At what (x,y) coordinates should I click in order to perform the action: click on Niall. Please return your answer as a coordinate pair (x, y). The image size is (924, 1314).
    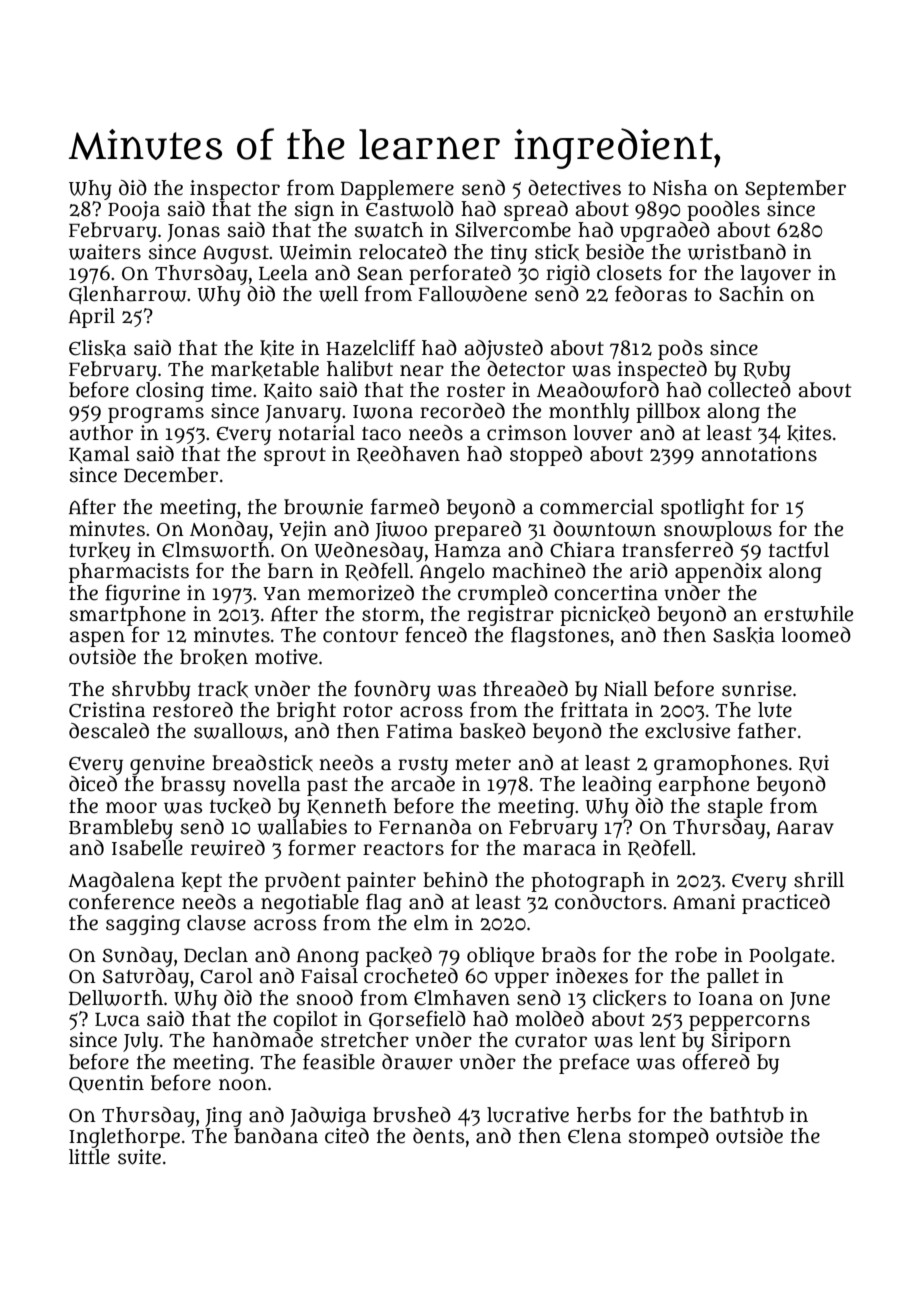
    Looking at the image, I should click on (626, 689).
